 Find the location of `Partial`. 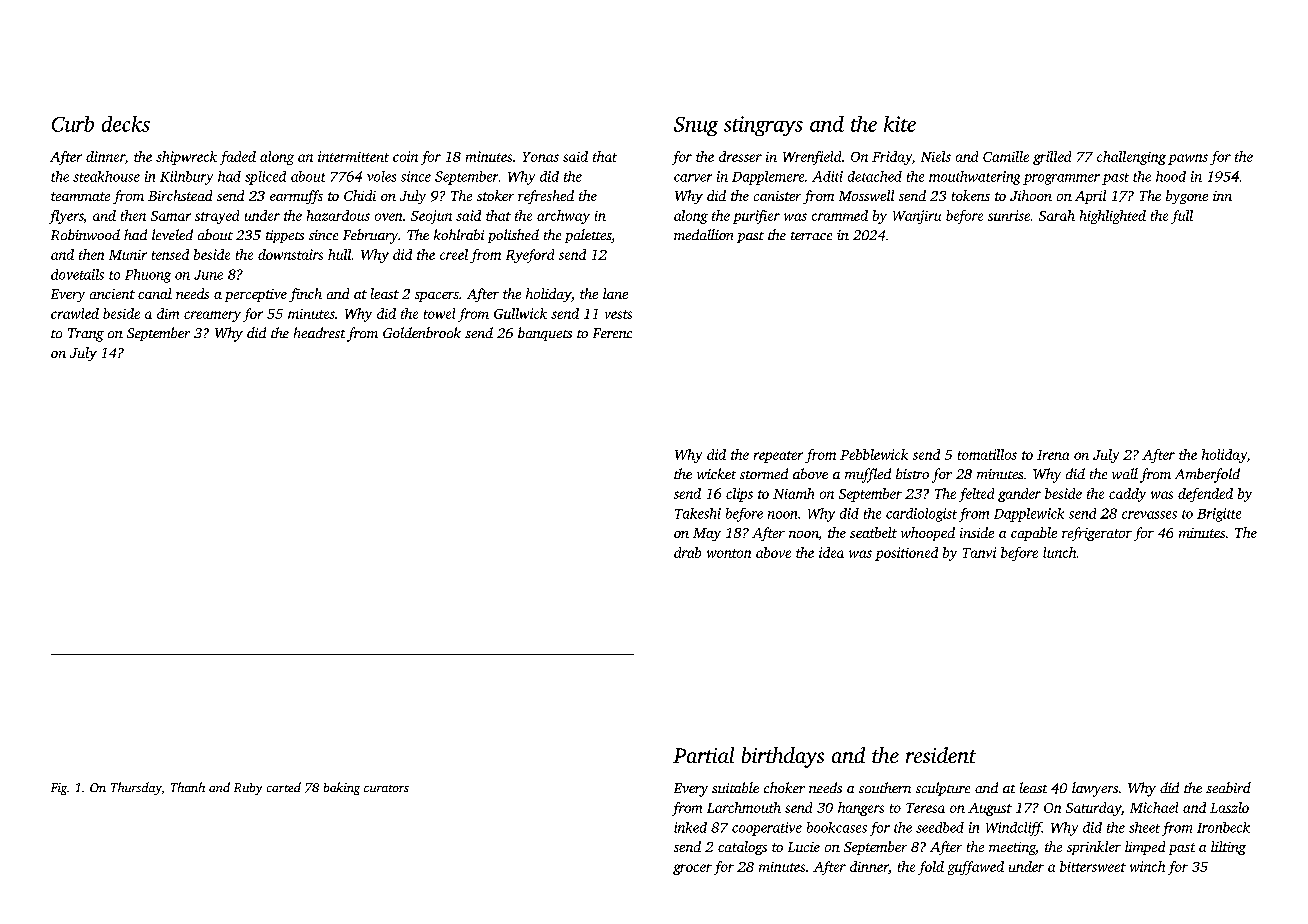

Partial is located at coordinates (703, 755).
